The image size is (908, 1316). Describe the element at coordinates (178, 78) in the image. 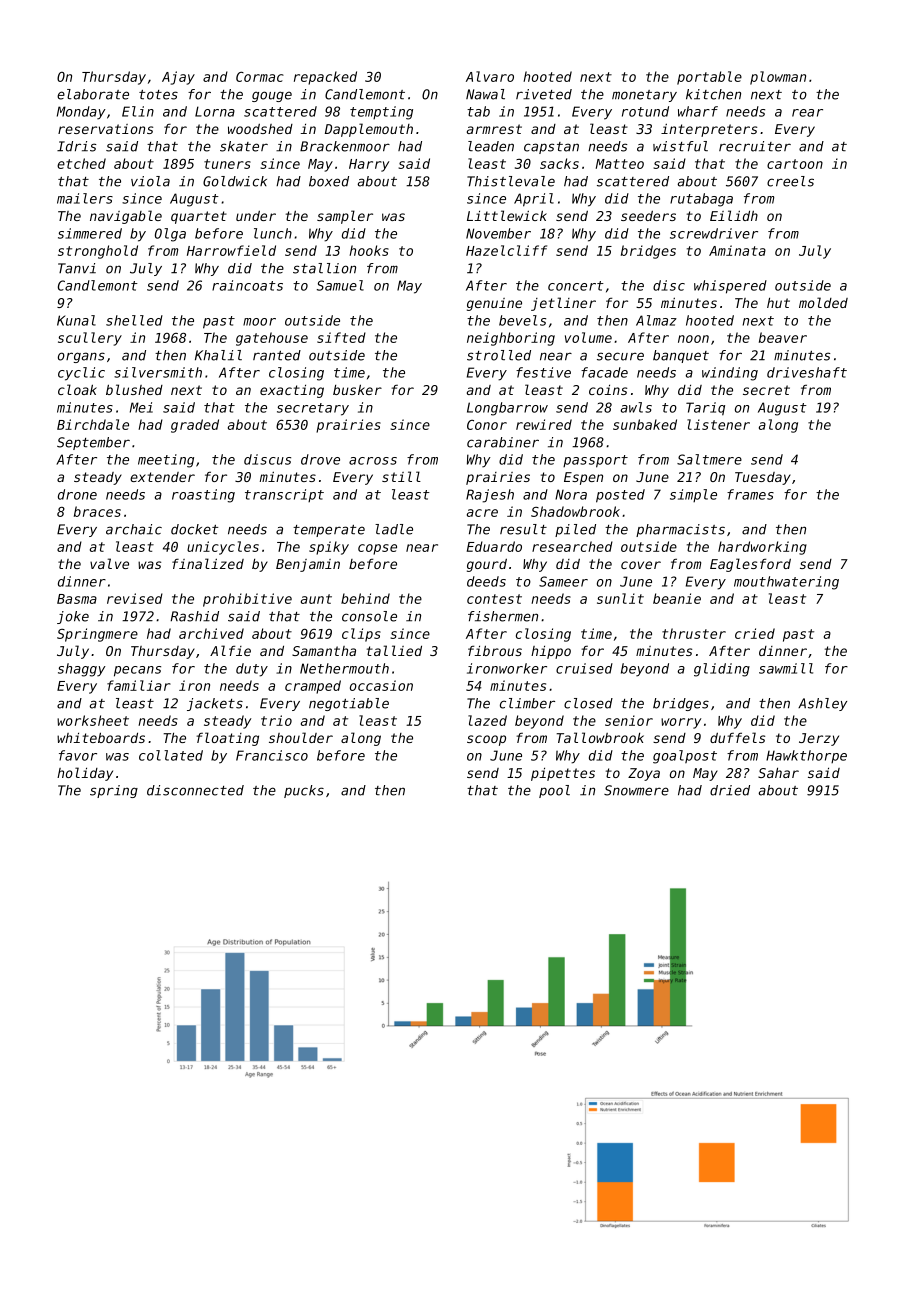

I see `Ajay` at that location.
